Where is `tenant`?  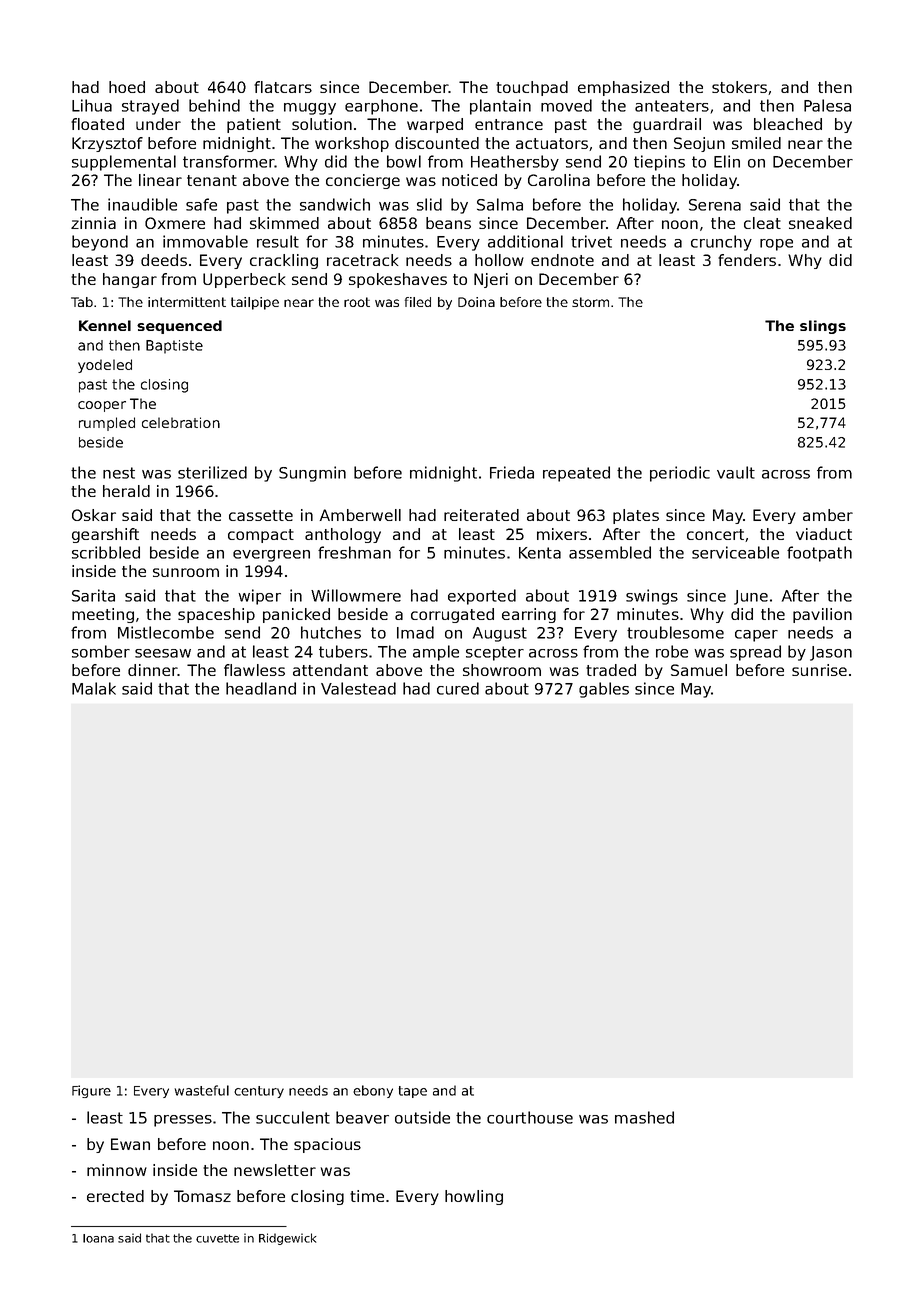
tenant is located at coordinates (212, 180).
